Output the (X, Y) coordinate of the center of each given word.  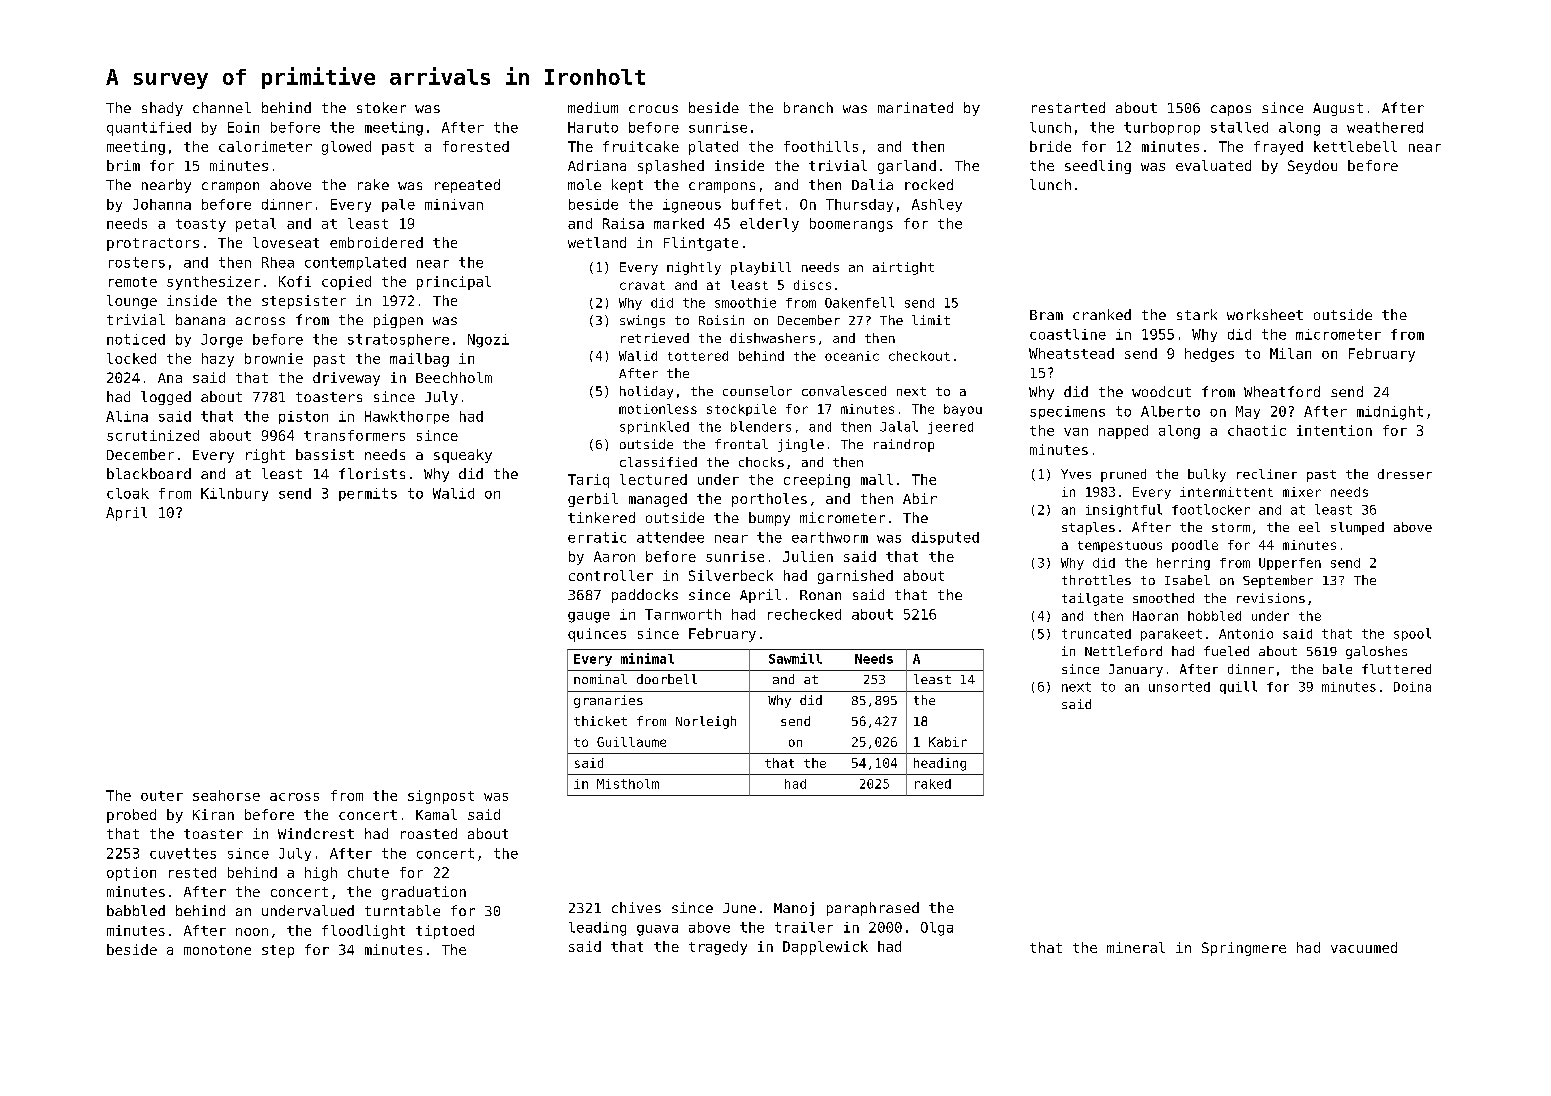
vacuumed (1364, 947)
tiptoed (445, 932)
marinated (915, 107)
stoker (381, 107)
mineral (1136, 947)
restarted (1068, 107)
